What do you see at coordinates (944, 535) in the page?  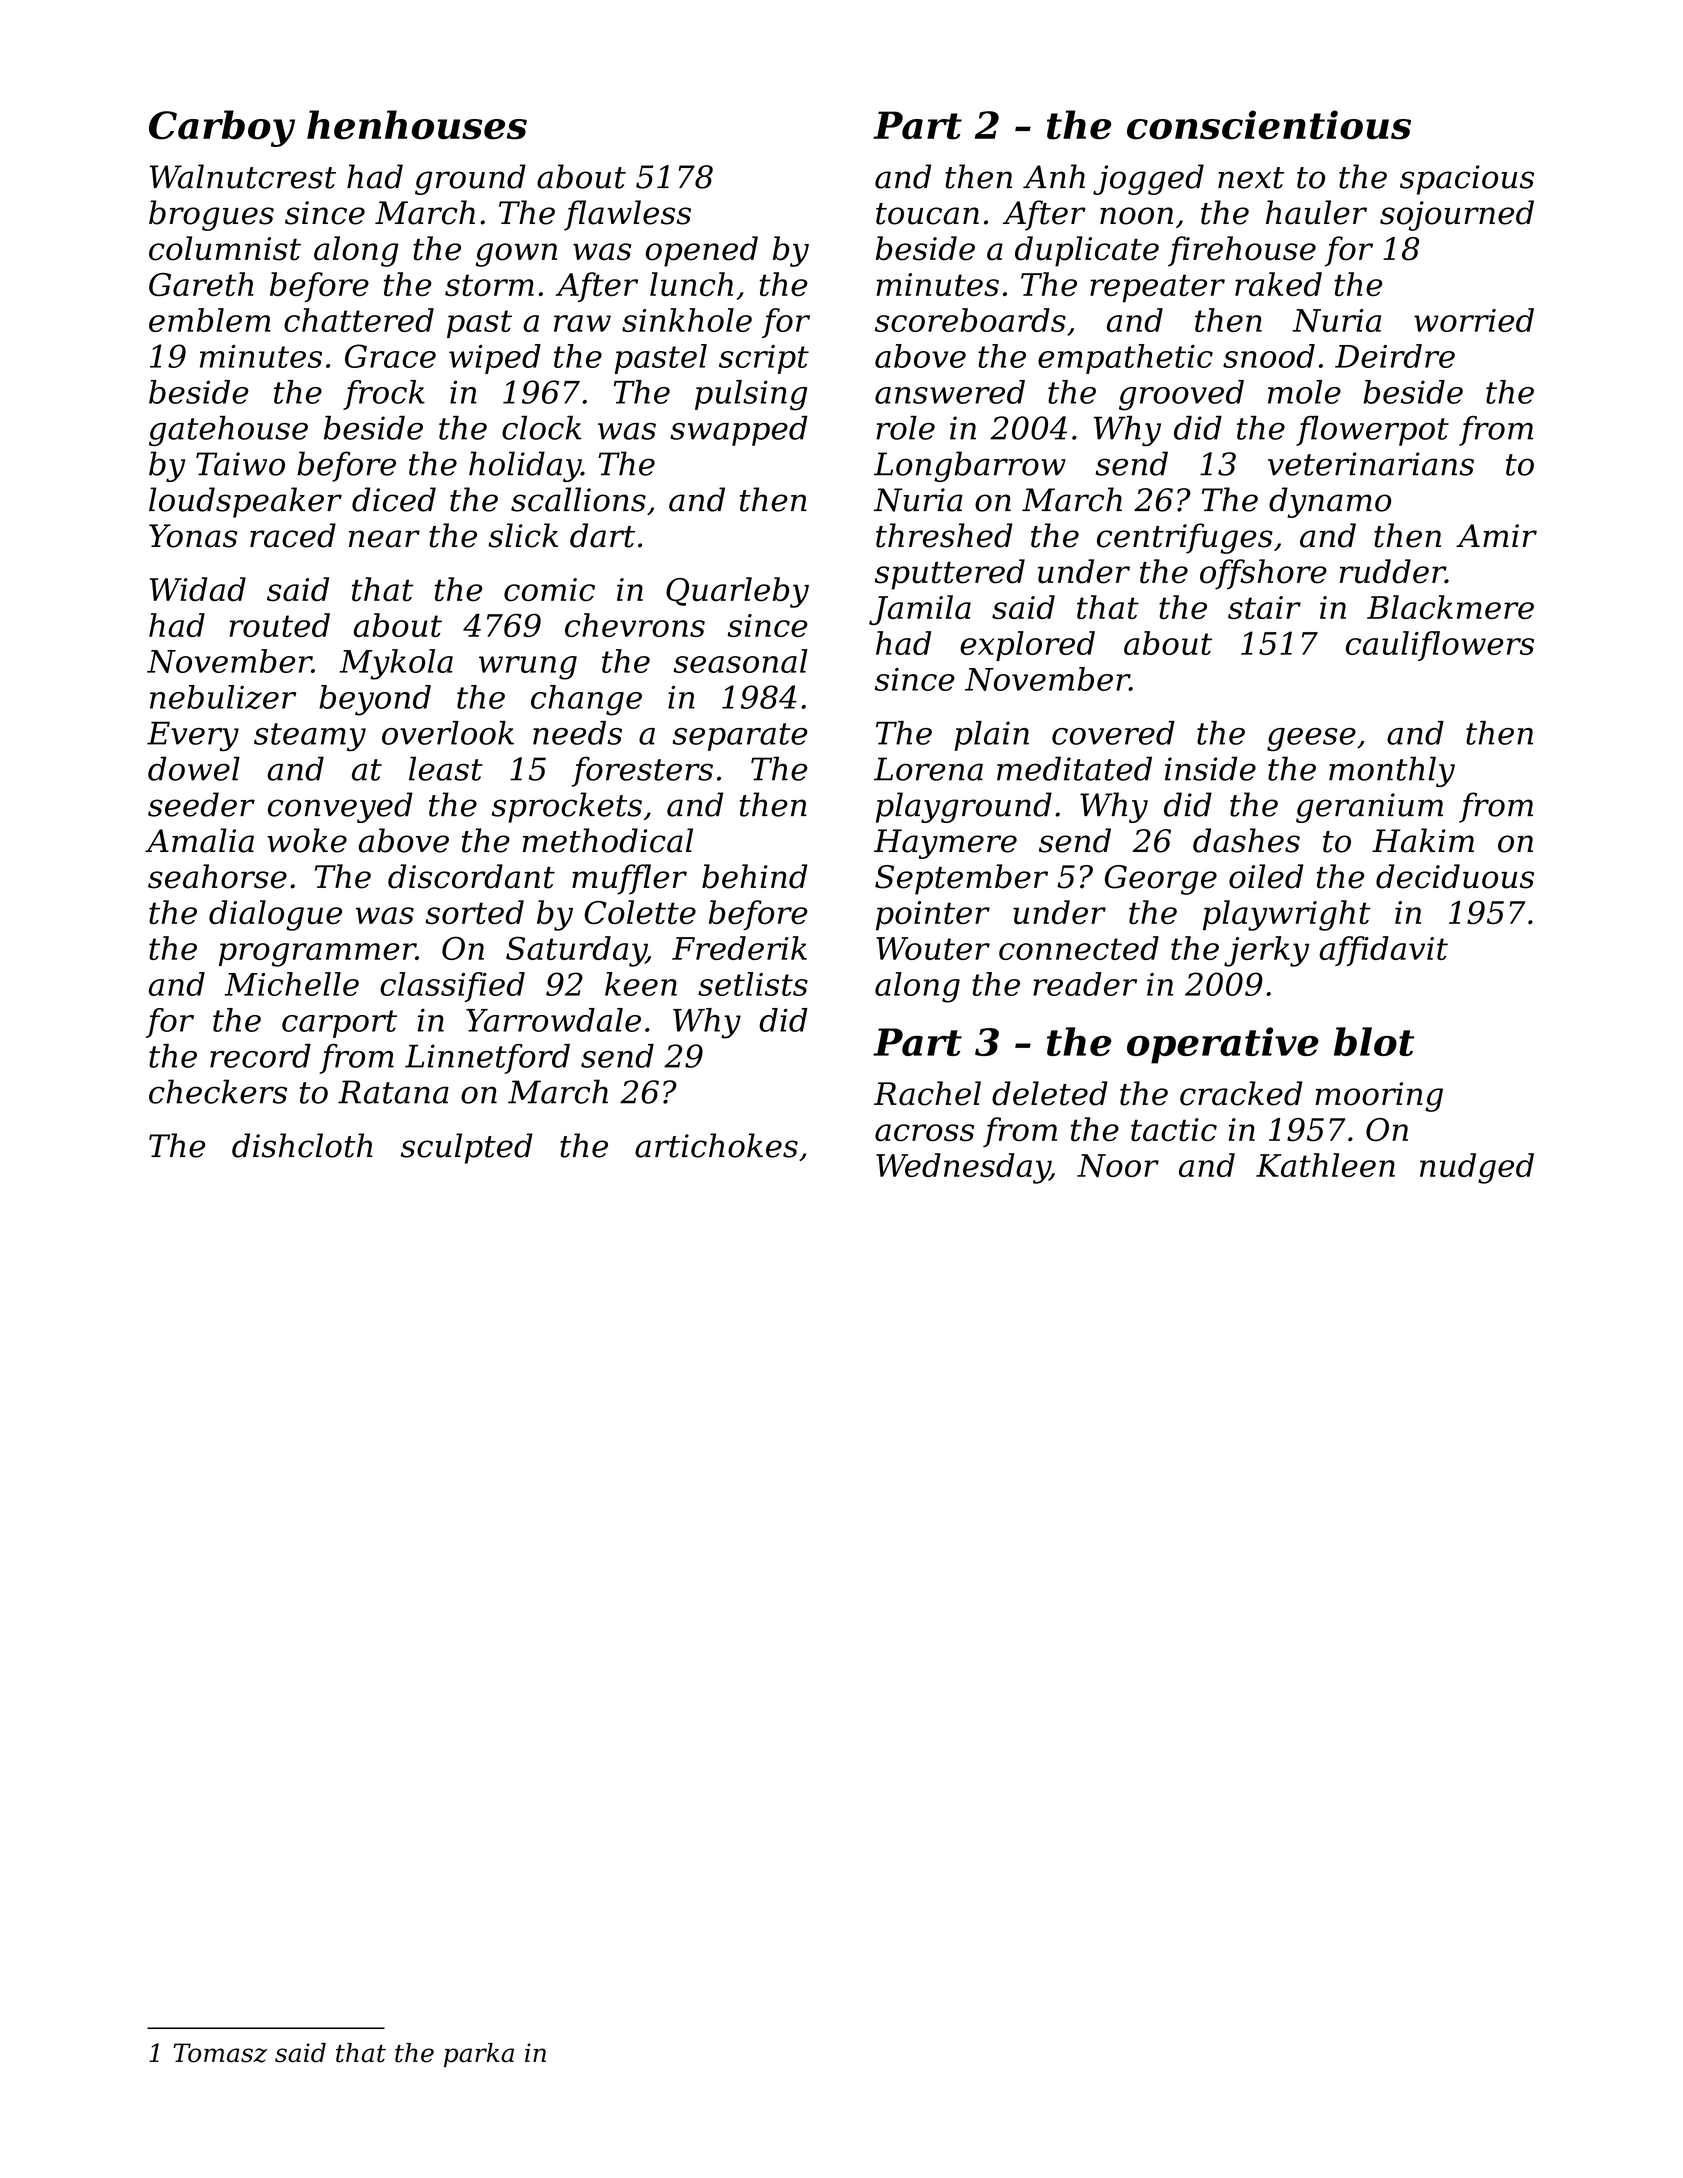 I see `threshed` at bounding box center [944, 535].
